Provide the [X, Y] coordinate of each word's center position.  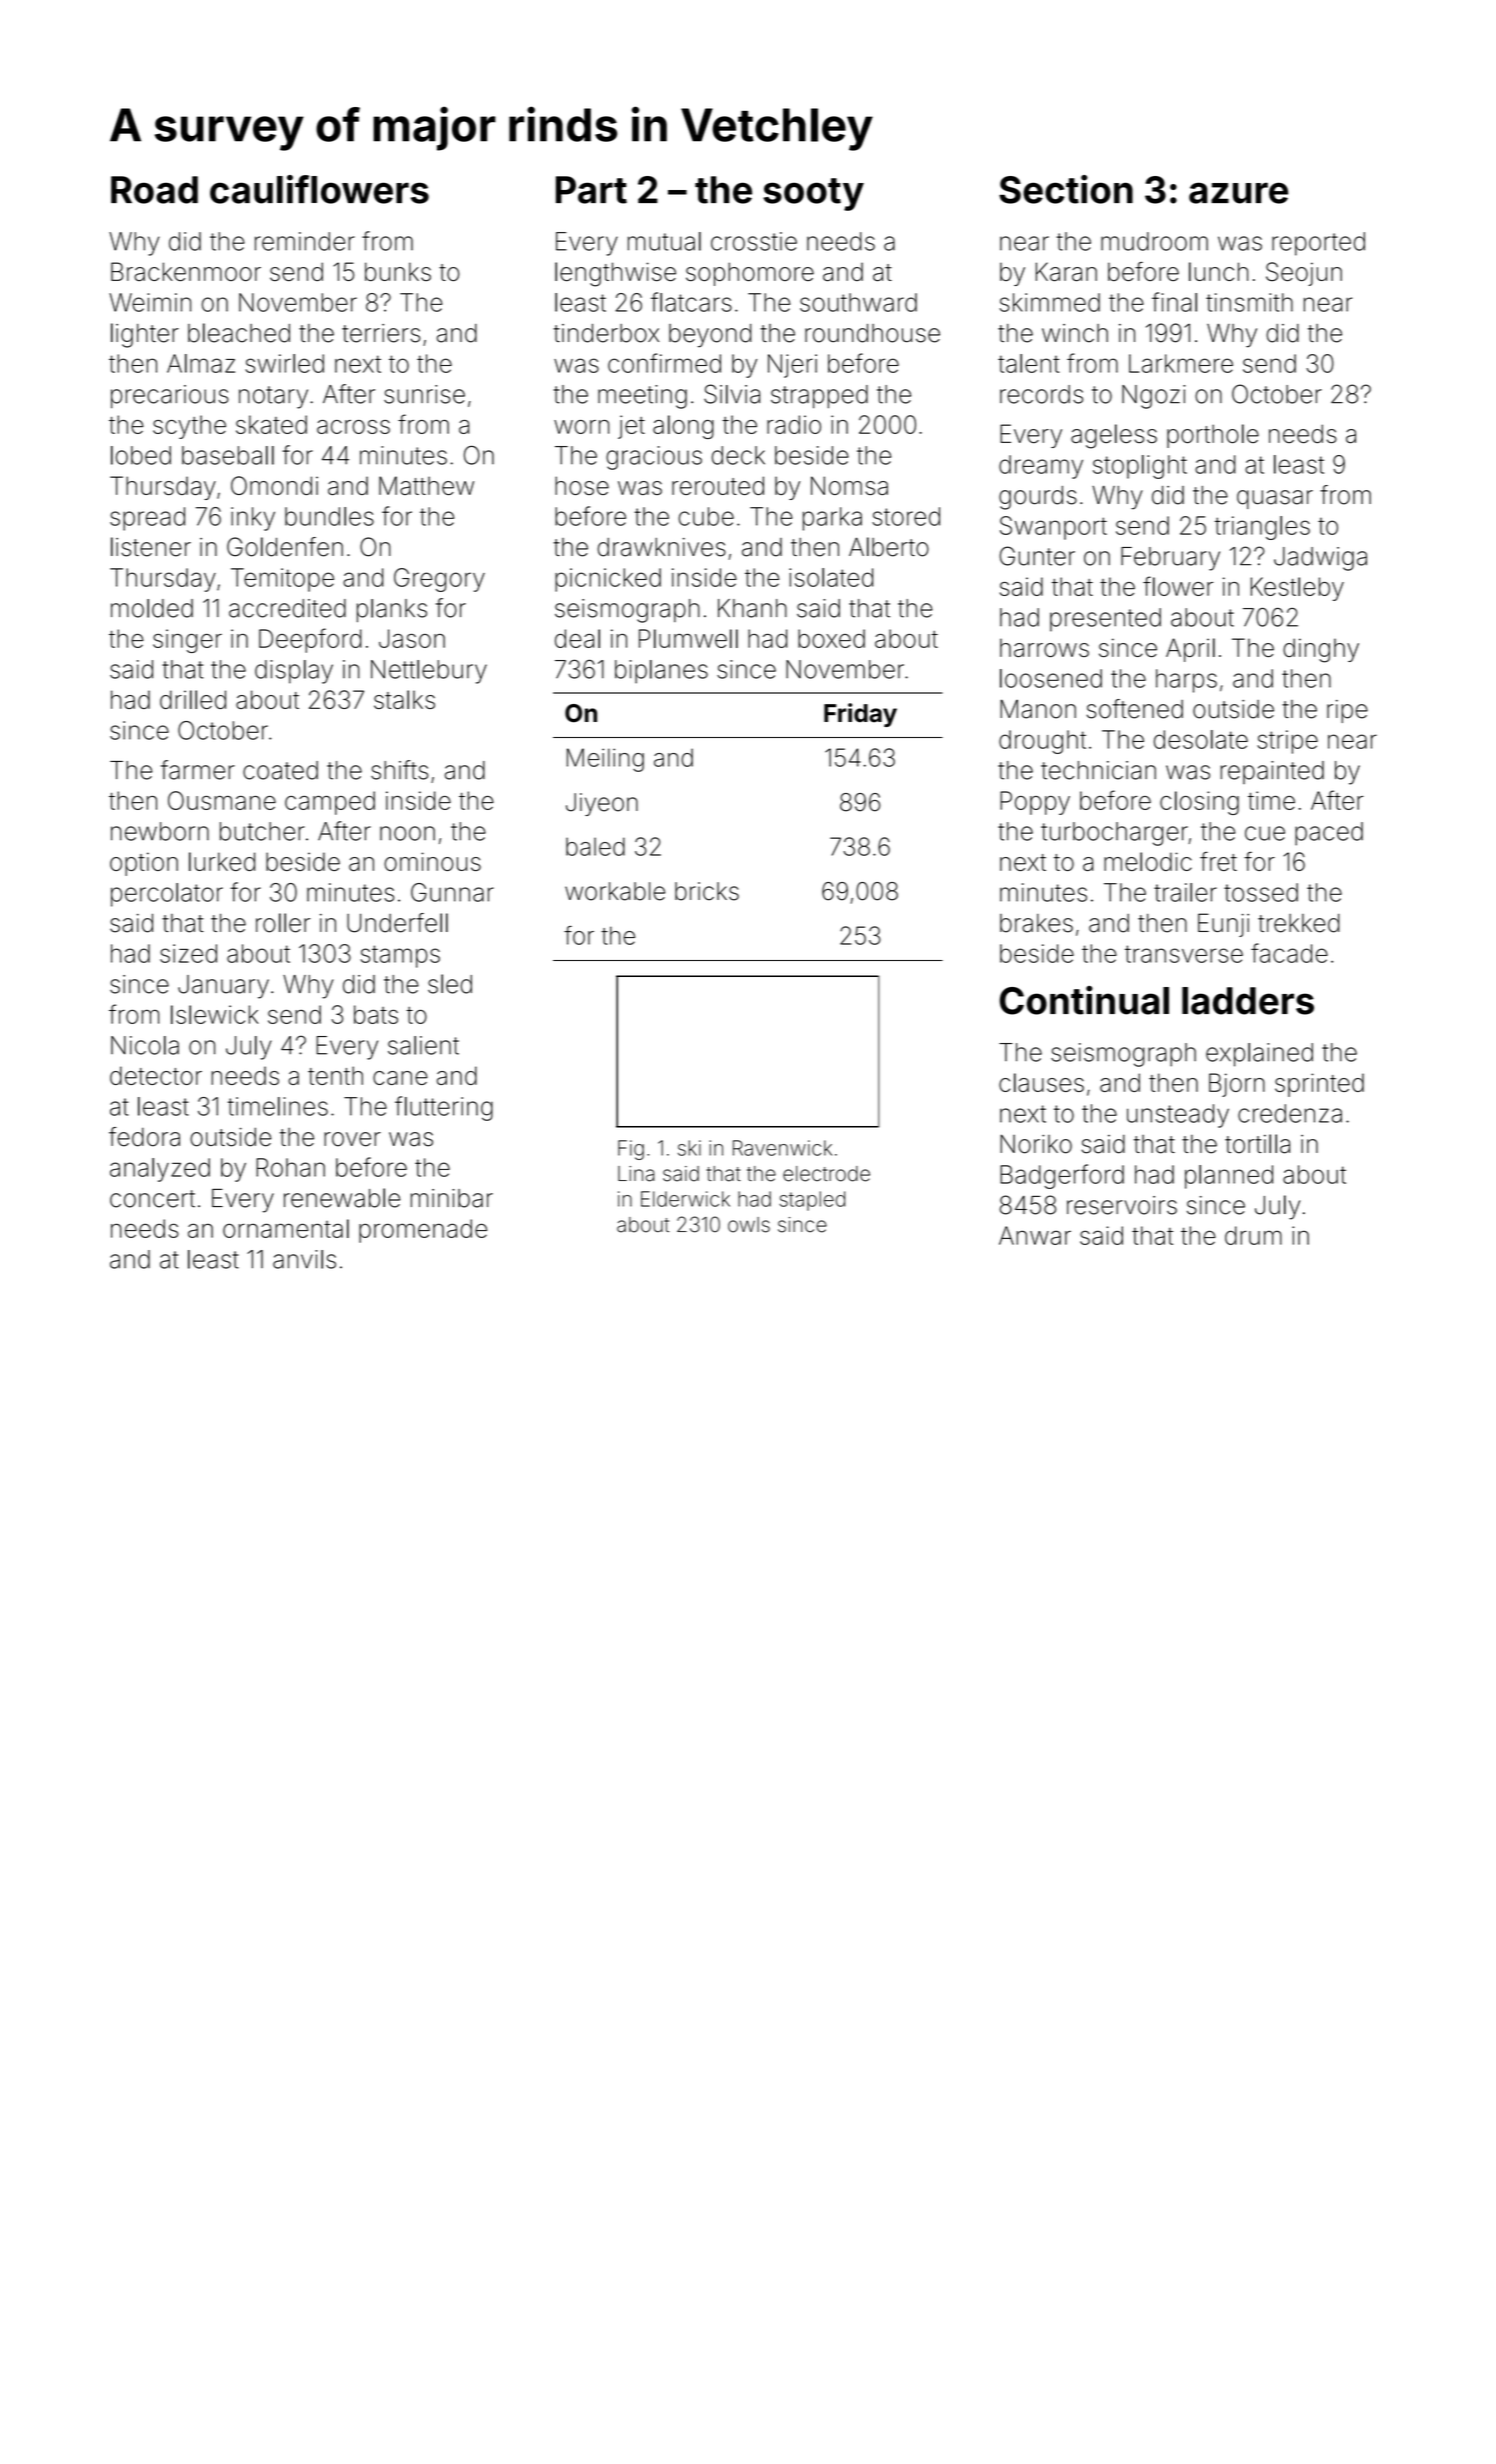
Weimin [150, 302]
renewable [342, 1198]
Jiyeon [602, 804]
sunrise [424, 394]
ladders [1248, 1001]
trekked [1299, 923]
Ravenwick [782, 1148]
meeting [642, 397]
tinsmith [1249, 302]
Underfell [397, 923]
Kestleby [1297, 589]
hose [582, 485]
